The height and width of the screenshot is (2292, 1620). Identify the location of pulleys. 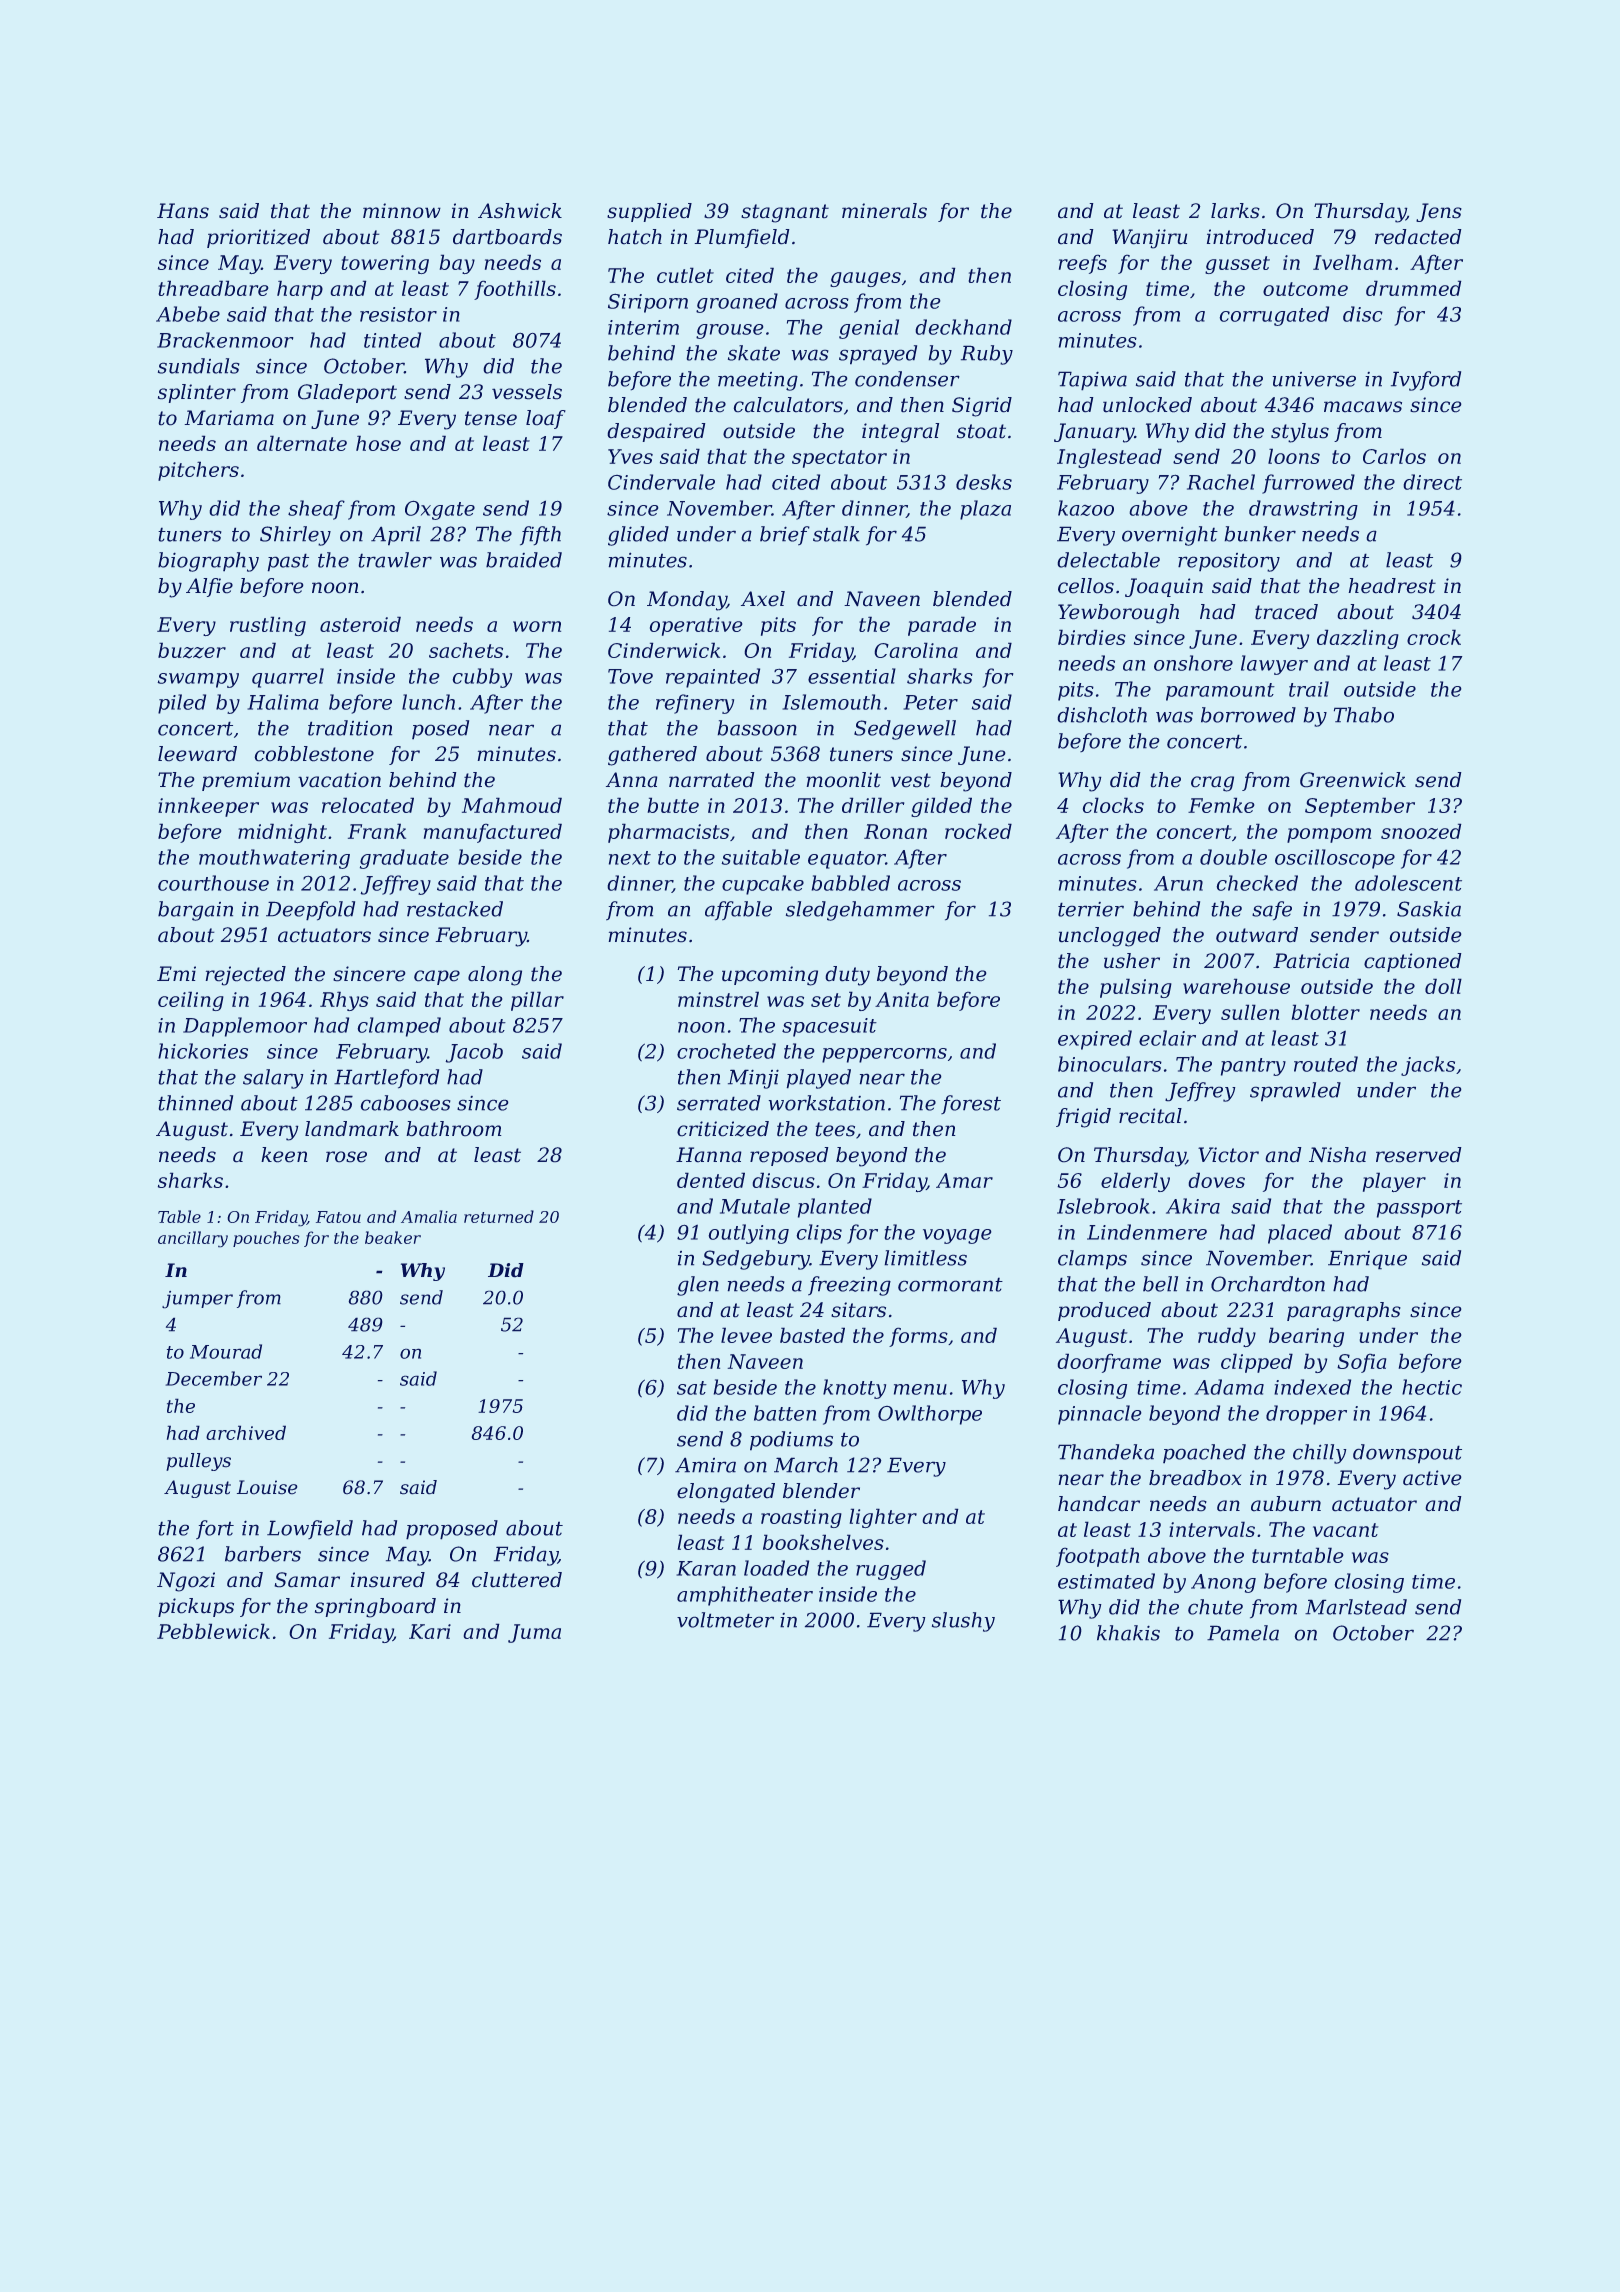
(198, 1462).
